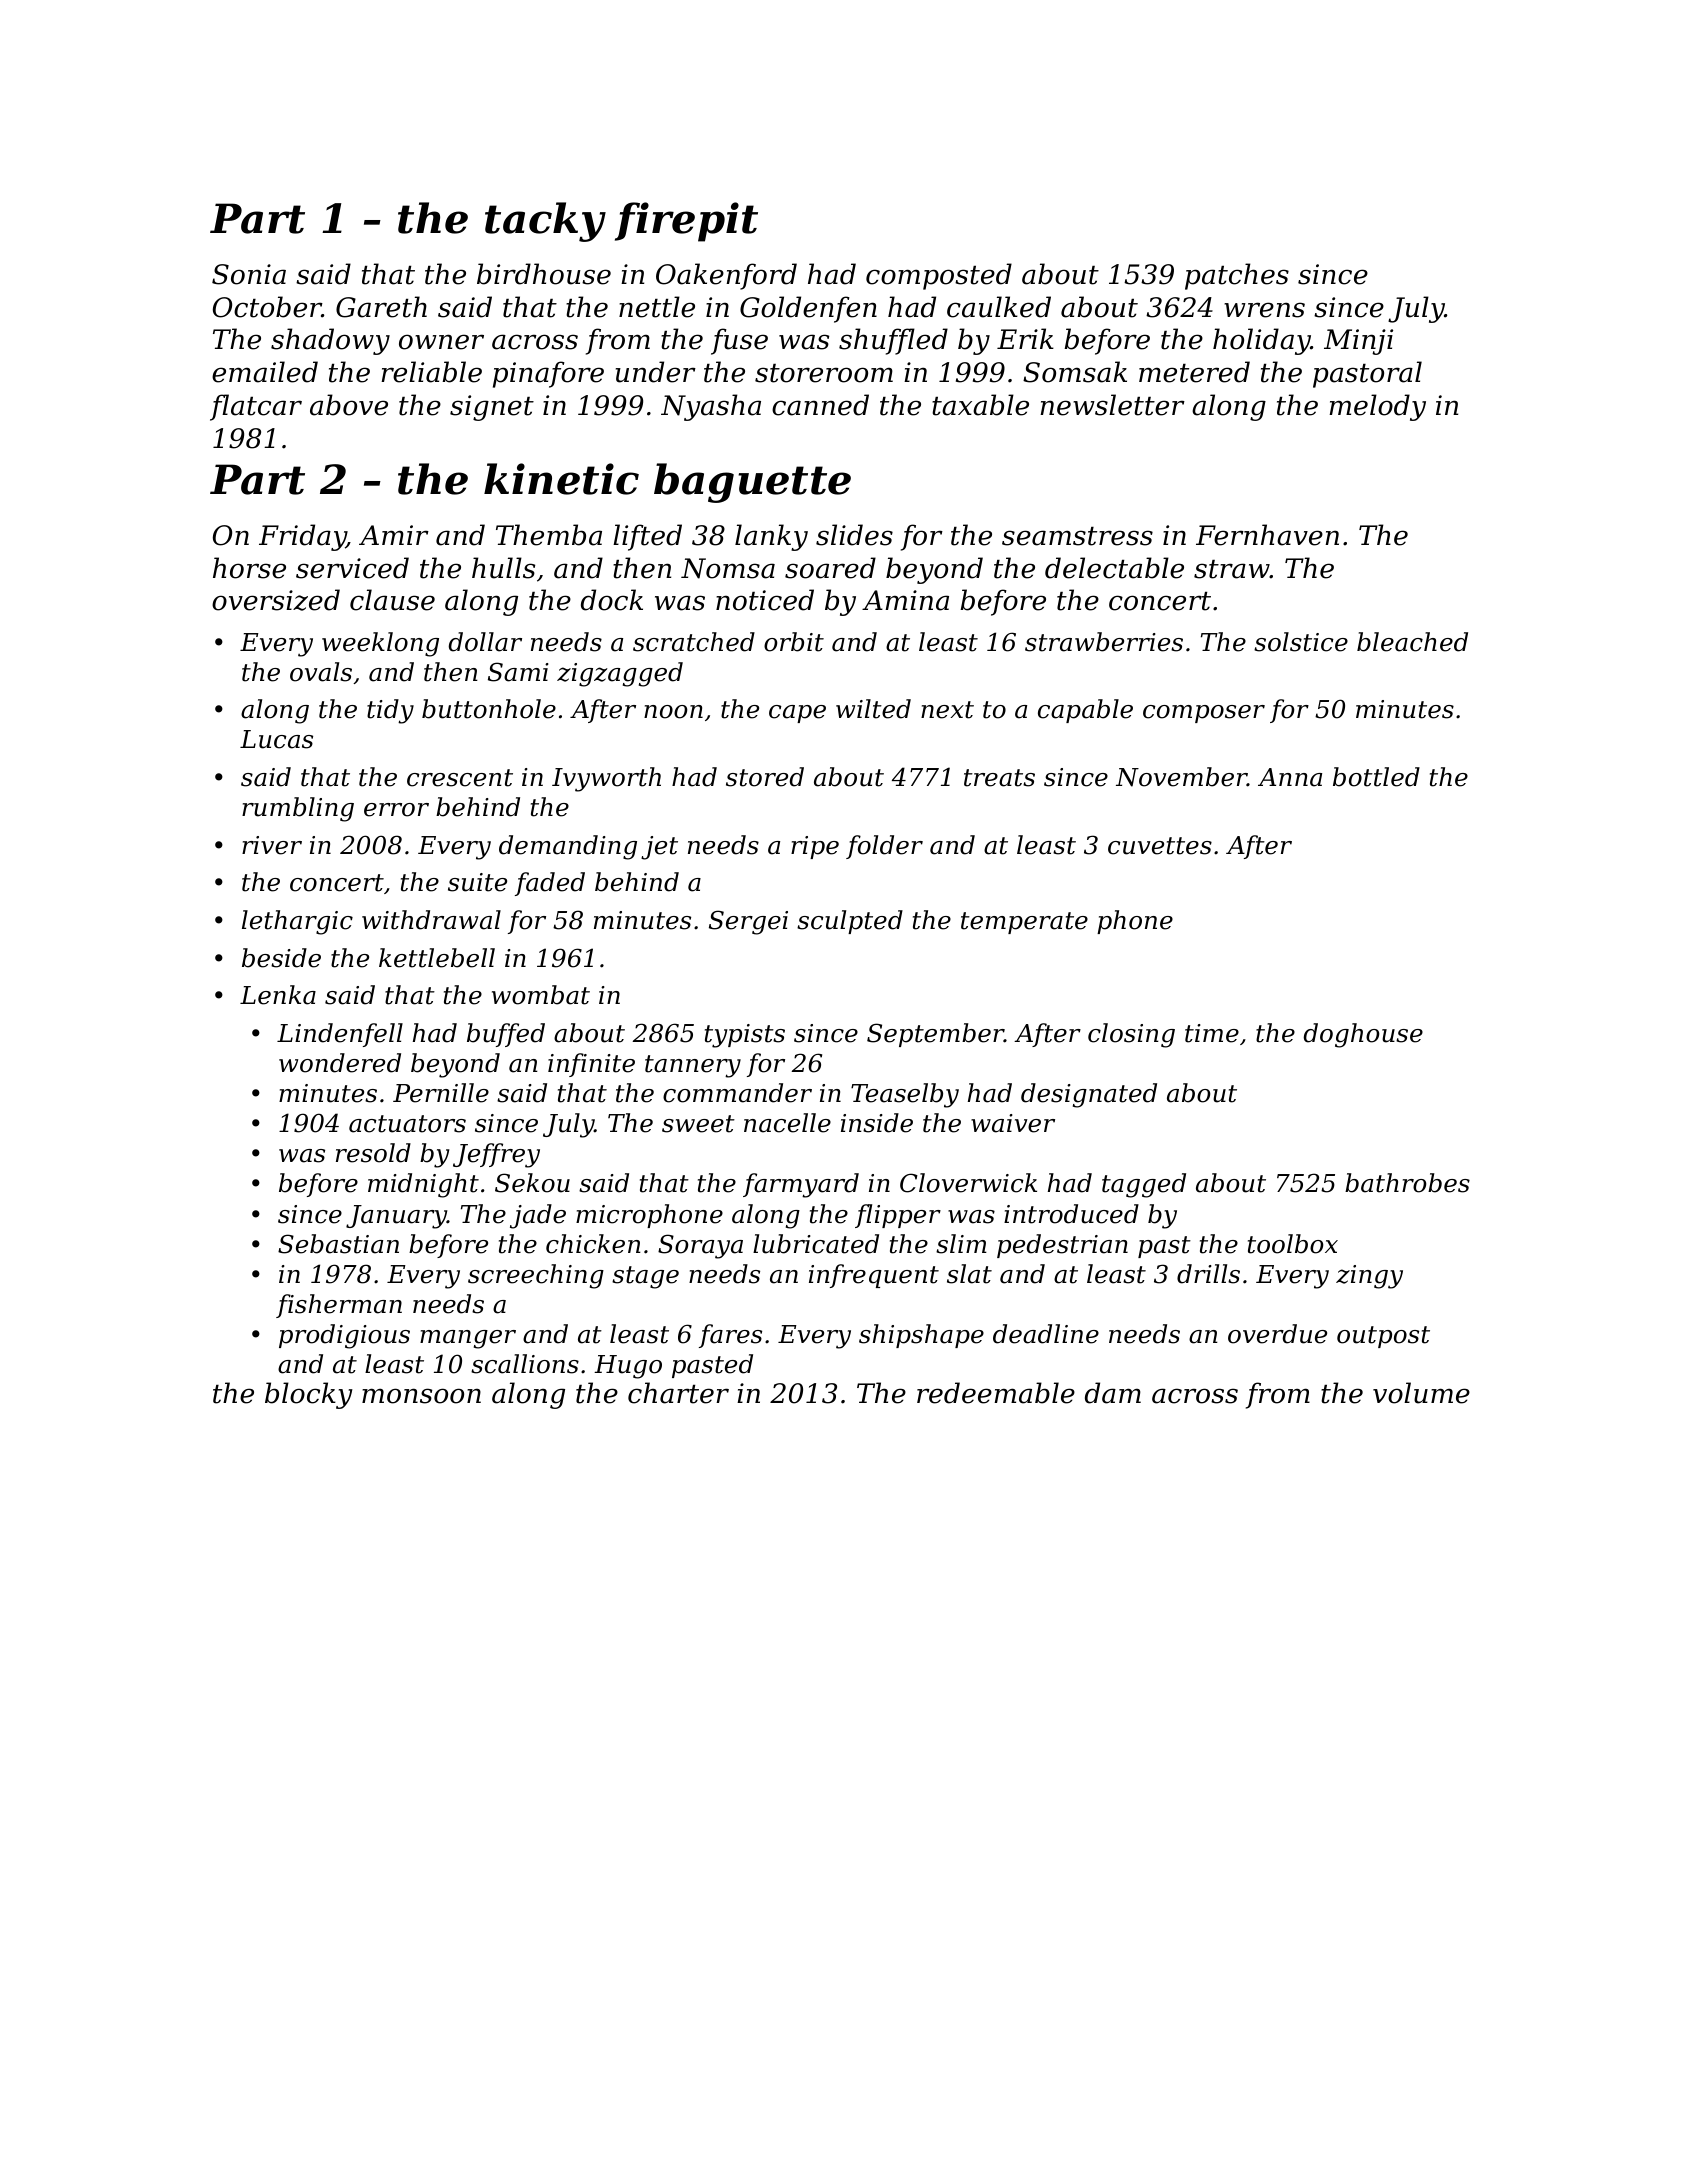  I want to click on monsoon, so click(421, 1396).
